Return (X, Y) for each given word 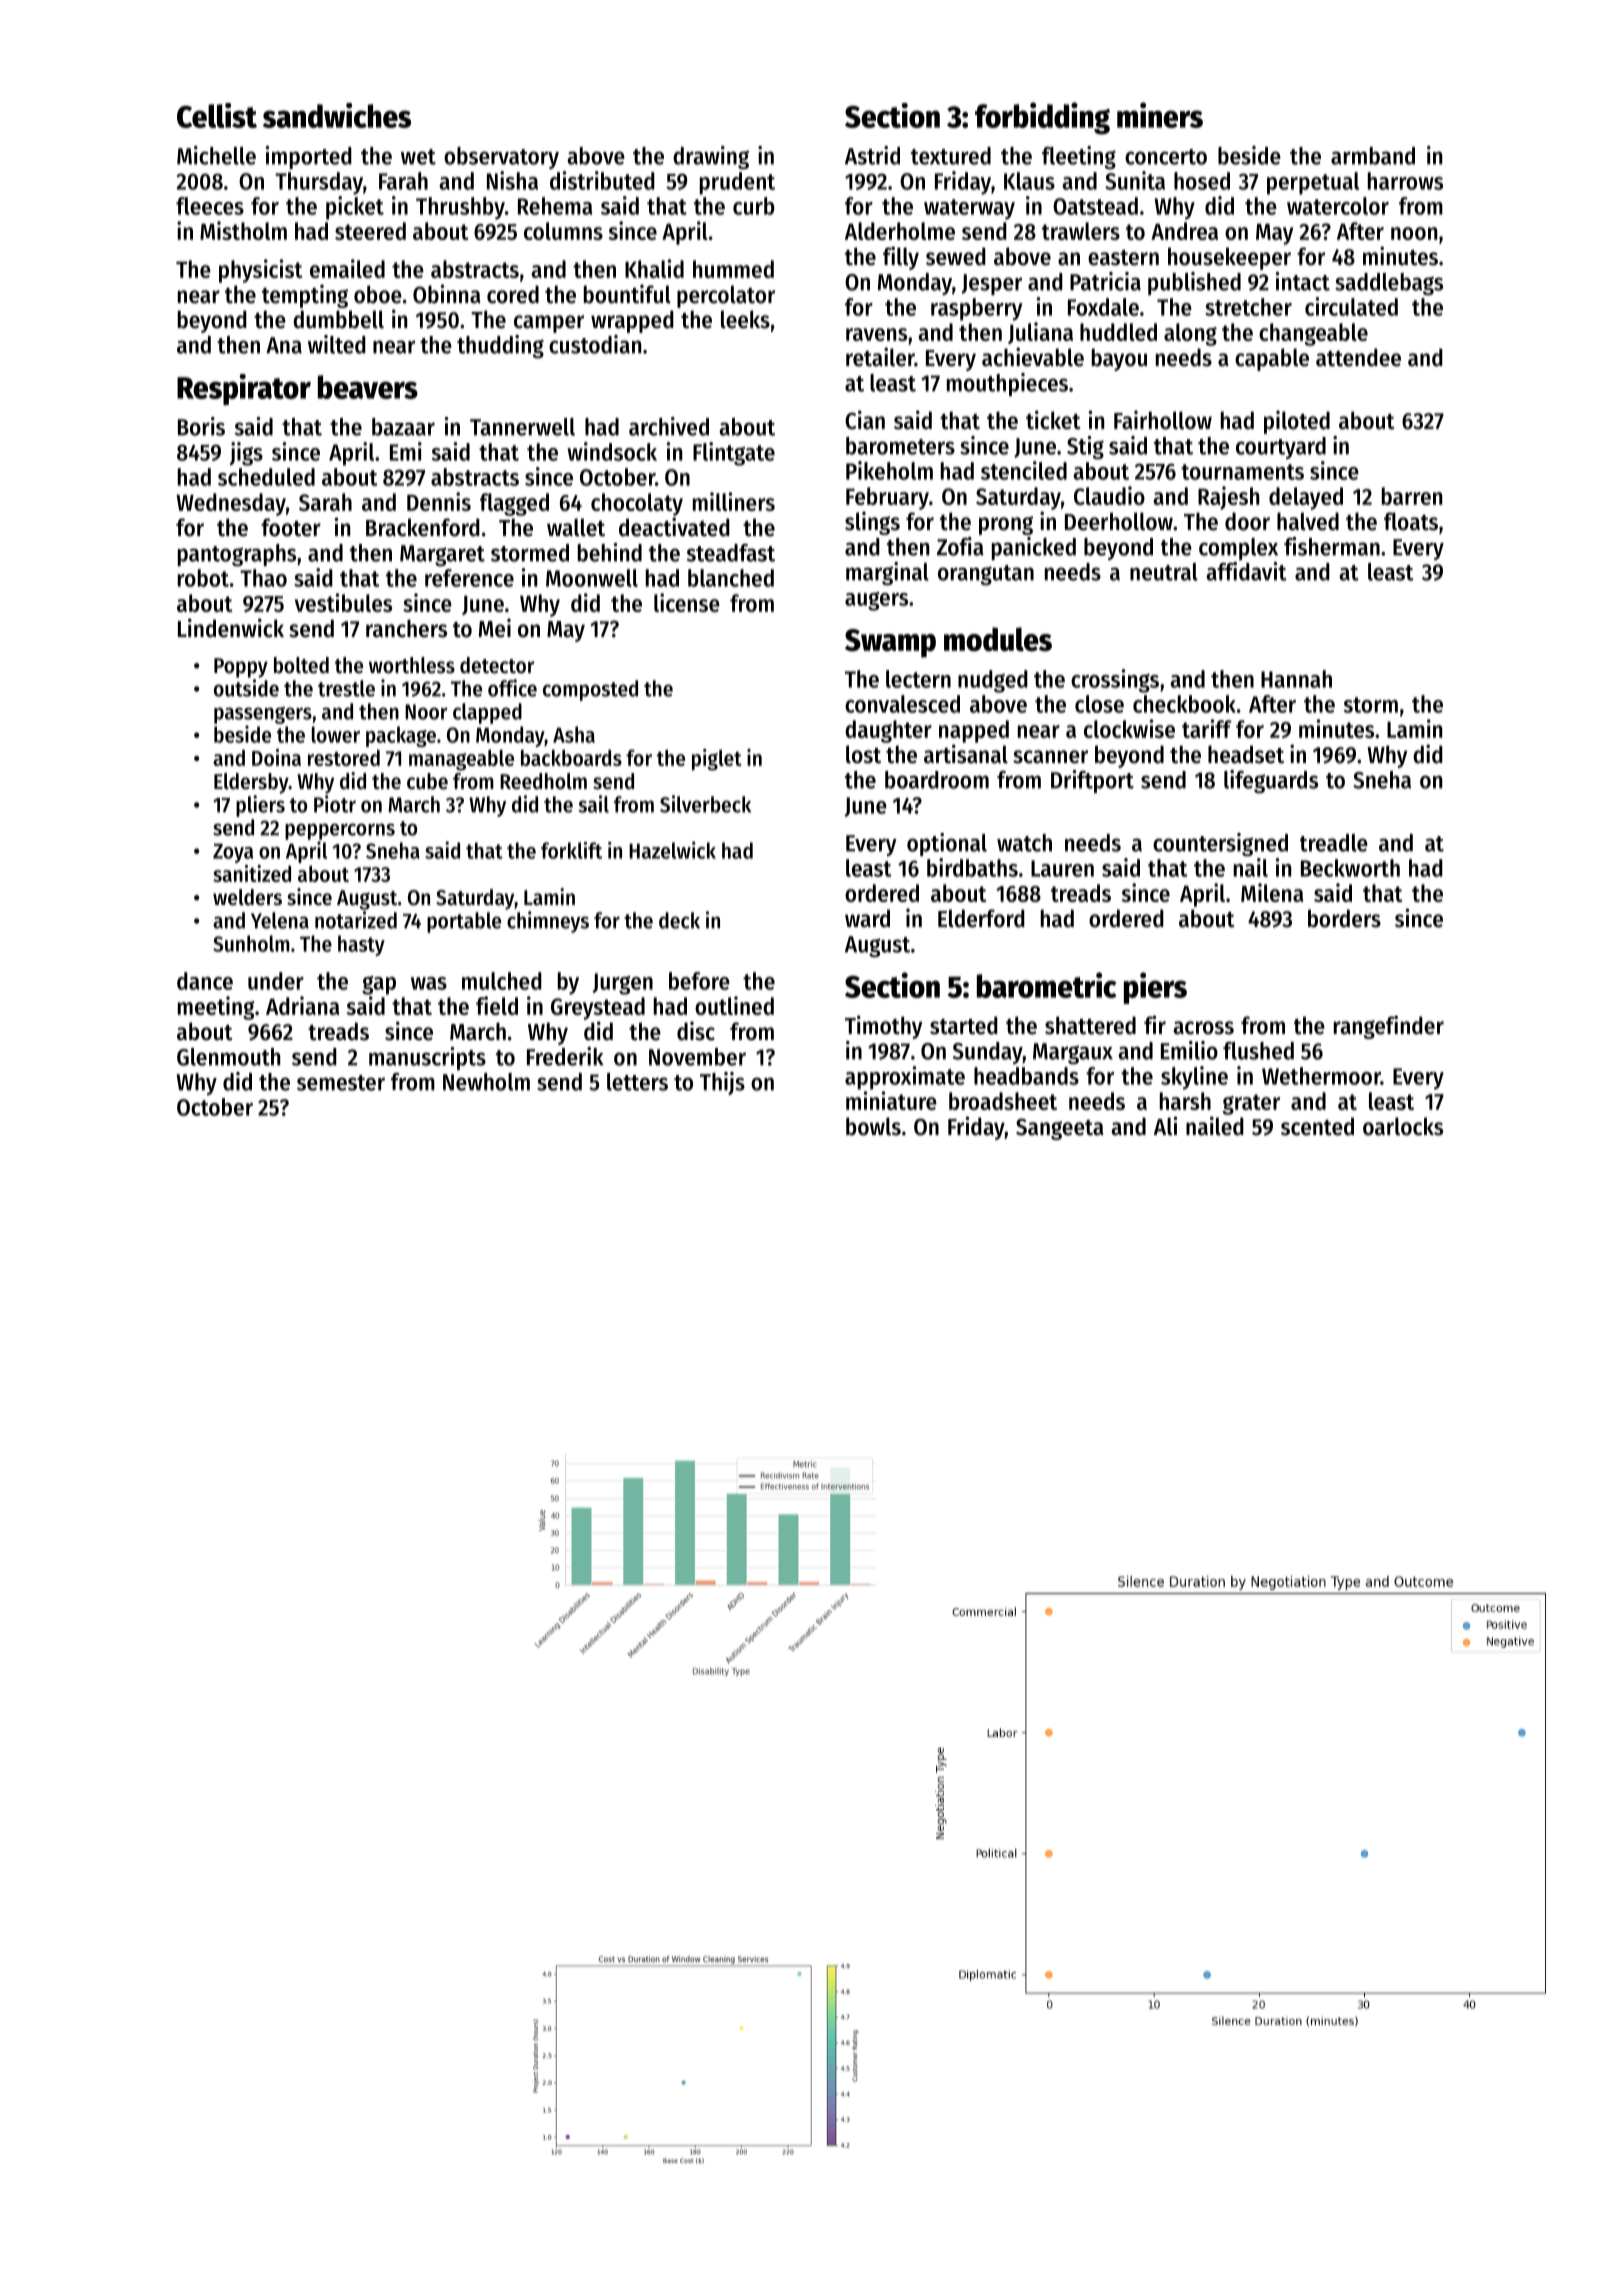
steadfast (731, 553)
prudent (737, 183)
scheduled (266, 477)
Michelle (216, 155)
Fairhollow (1163, 420)
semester (341, 1083)
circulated (1351, 306)
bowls (873, 1126)
